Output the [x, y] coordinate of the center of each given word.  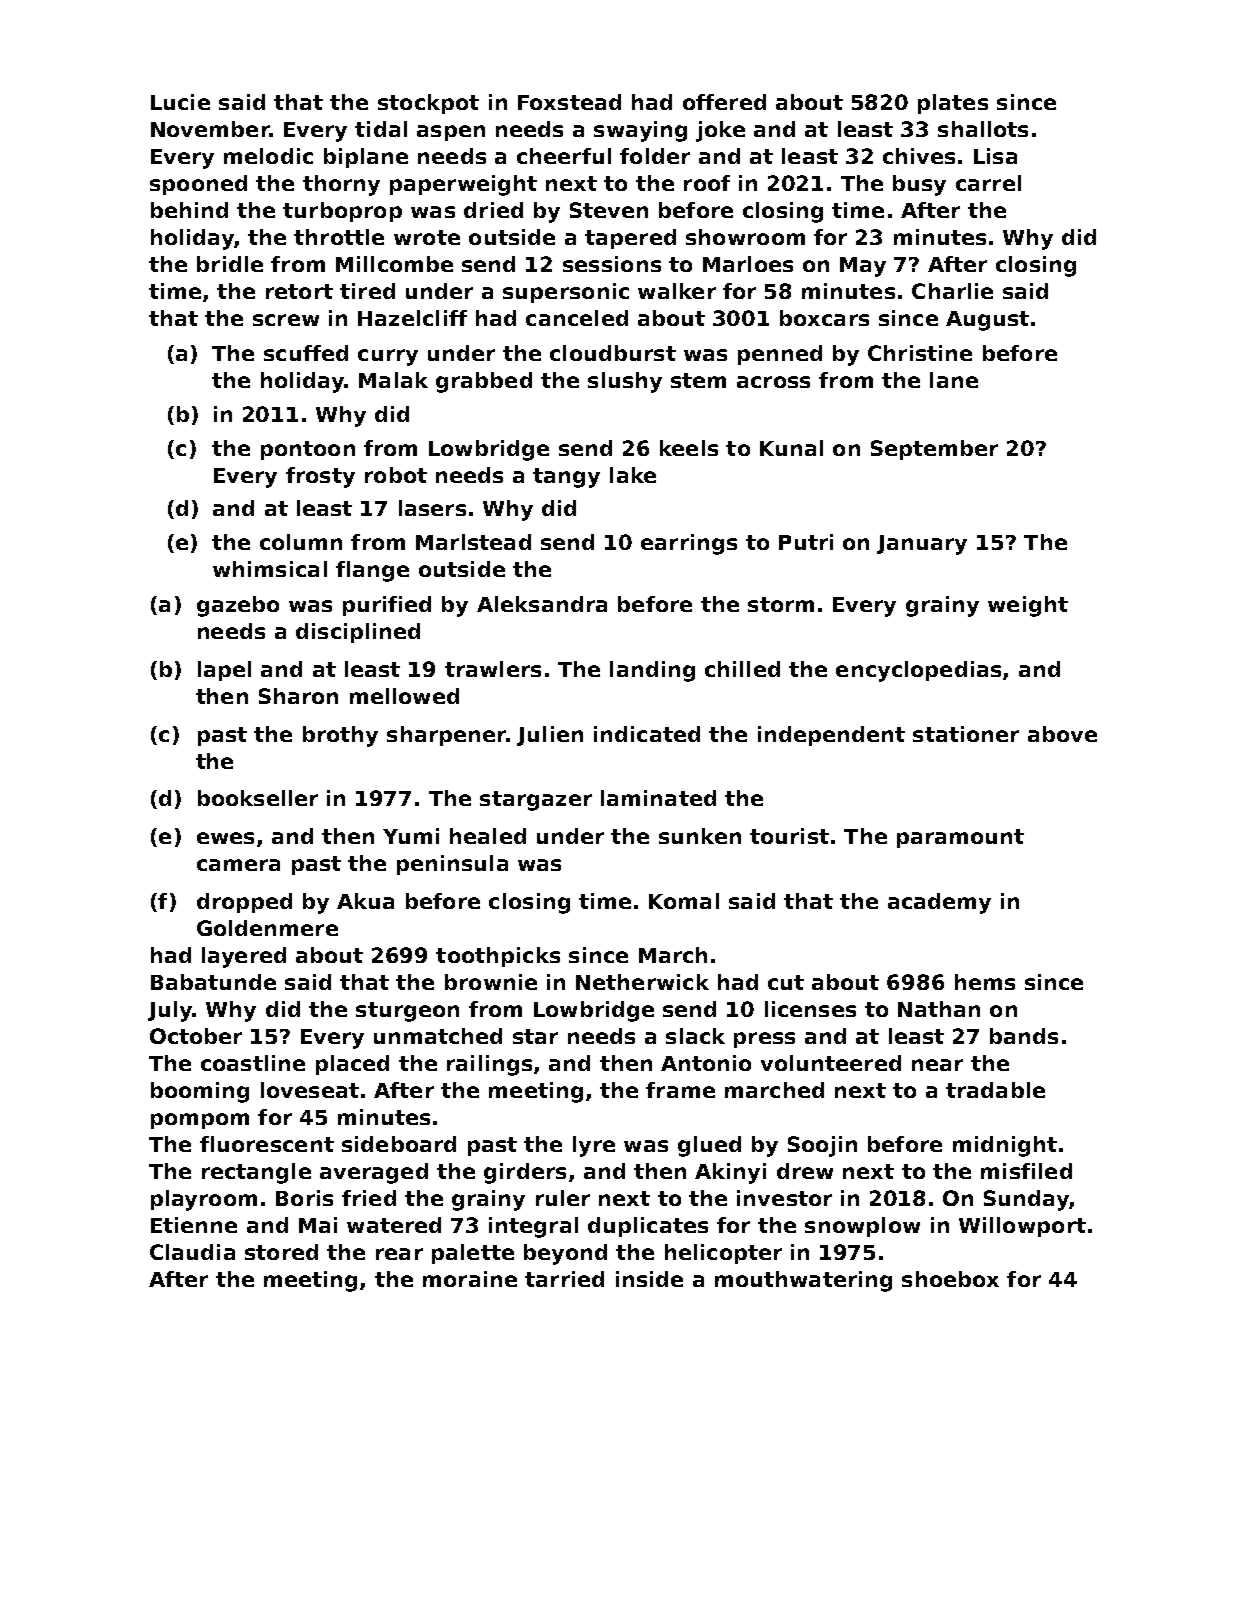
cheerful [564, 156]
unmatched [438, 1036]
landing [652, 671]
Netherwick [642, 982]
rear [399, 1254]
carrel [988, 183]
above [1062, 734]
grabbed [484, 382]
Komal [684, 901]
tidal [381, 129]
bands [1024, 1036]
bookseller [258, 798]
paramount [960, 838]
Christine [920, 353]
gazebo [238, 606]
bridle [230, 264]
